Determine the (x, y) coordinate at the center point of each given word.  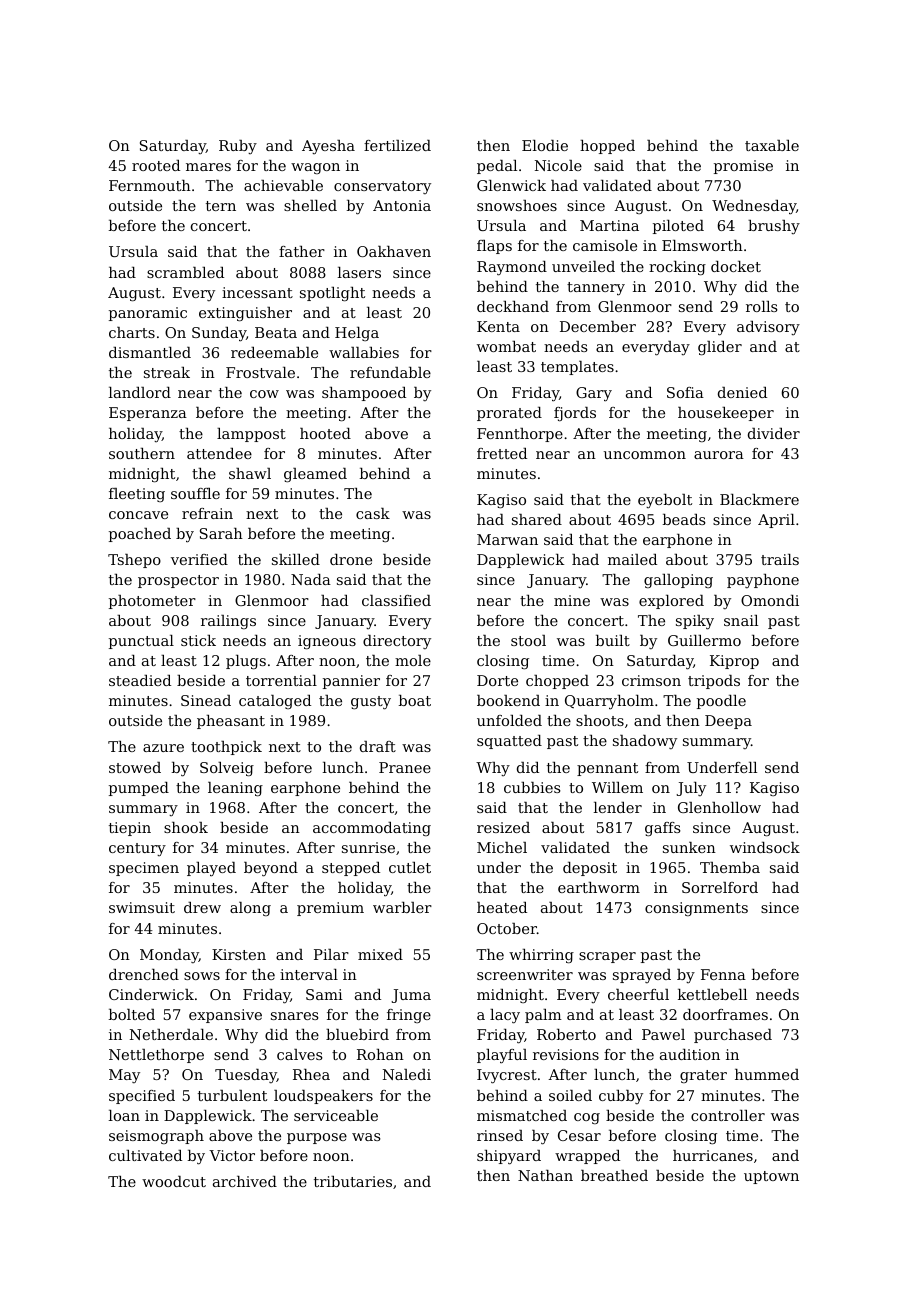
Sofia (685, 392)
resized (503, 827)
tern (221, 206)
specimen (144, 869)
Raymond (512, 268)
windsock (765, 847)
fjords (575, 414)
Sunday (219, 334)
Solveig (227, 769)
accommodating (372, 829)
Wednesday (754, 207)
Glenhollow (719, 807)
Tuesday (246, 1076)
